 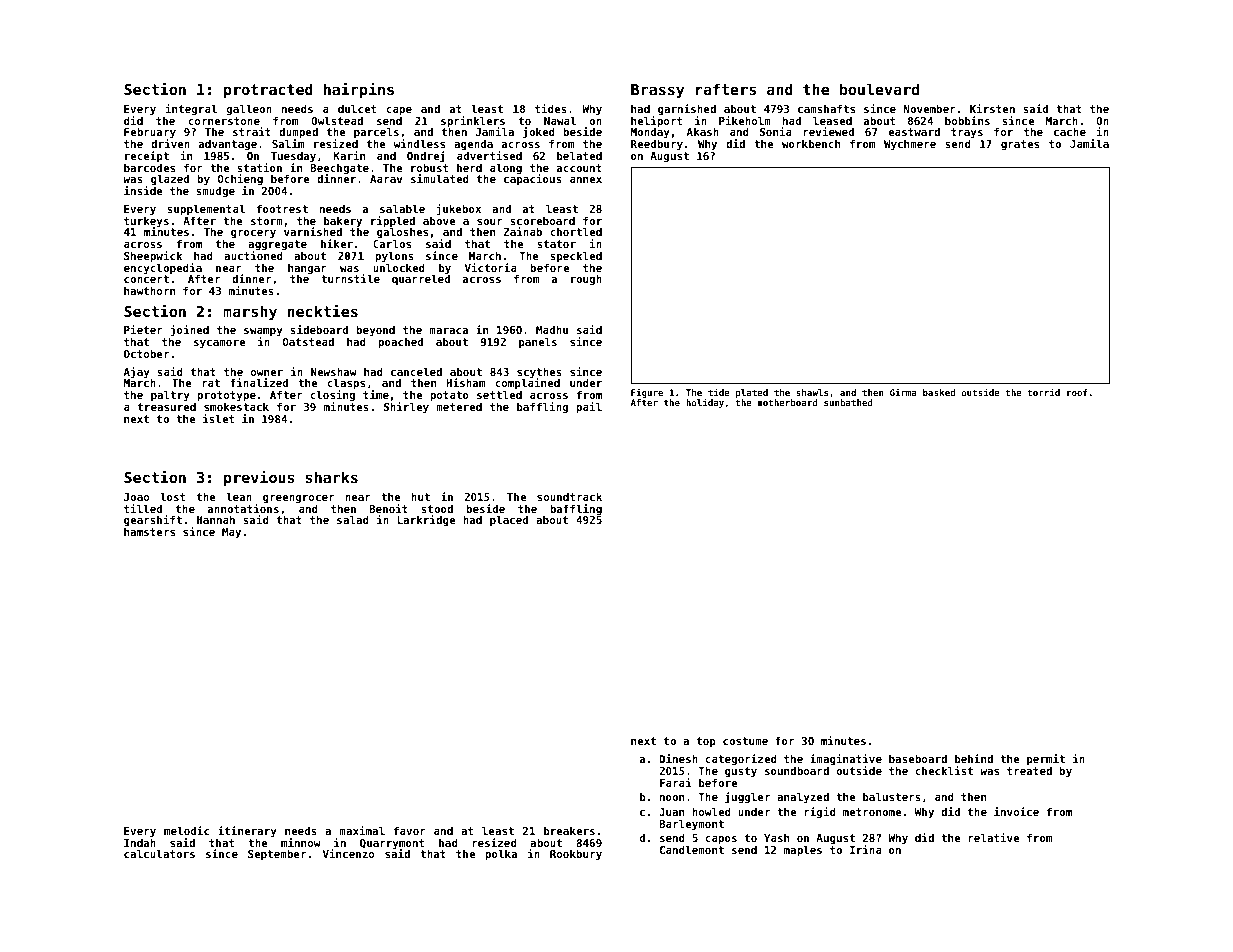 I want to click on gusty, so click(x=741, y=772).
